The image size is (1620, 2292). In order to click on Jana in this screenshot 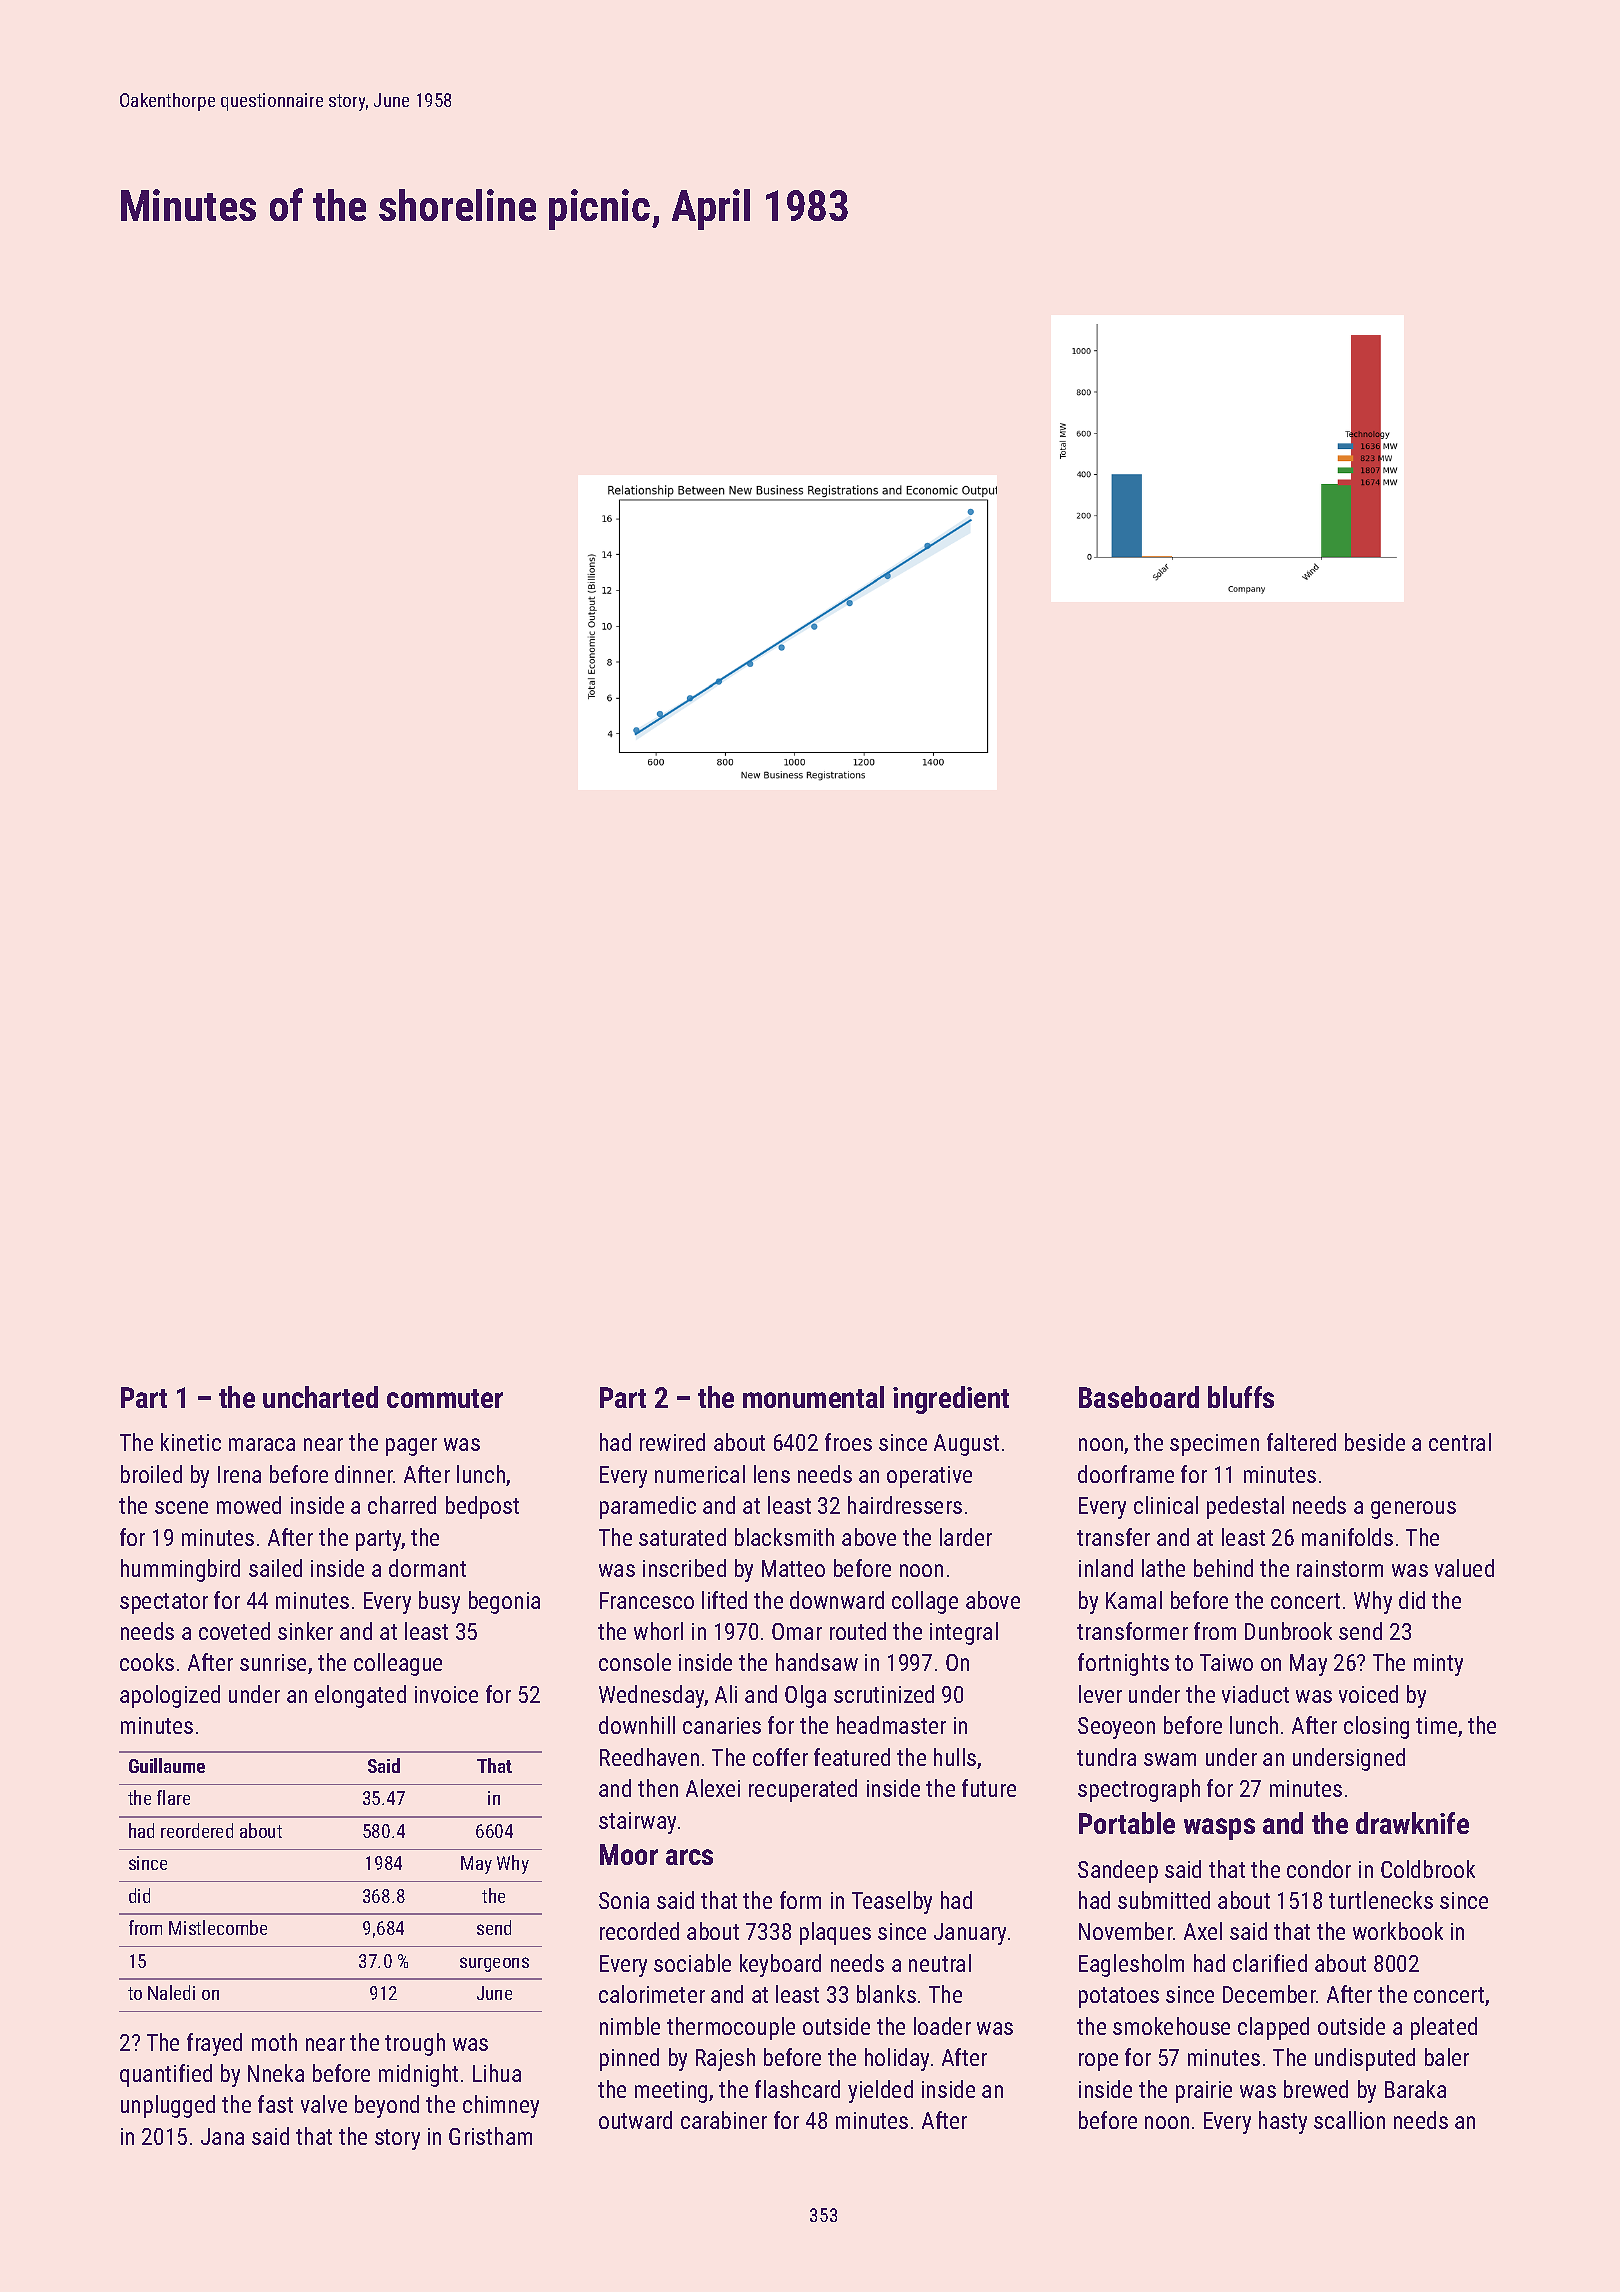, I will do `click(222, 2136)`.
